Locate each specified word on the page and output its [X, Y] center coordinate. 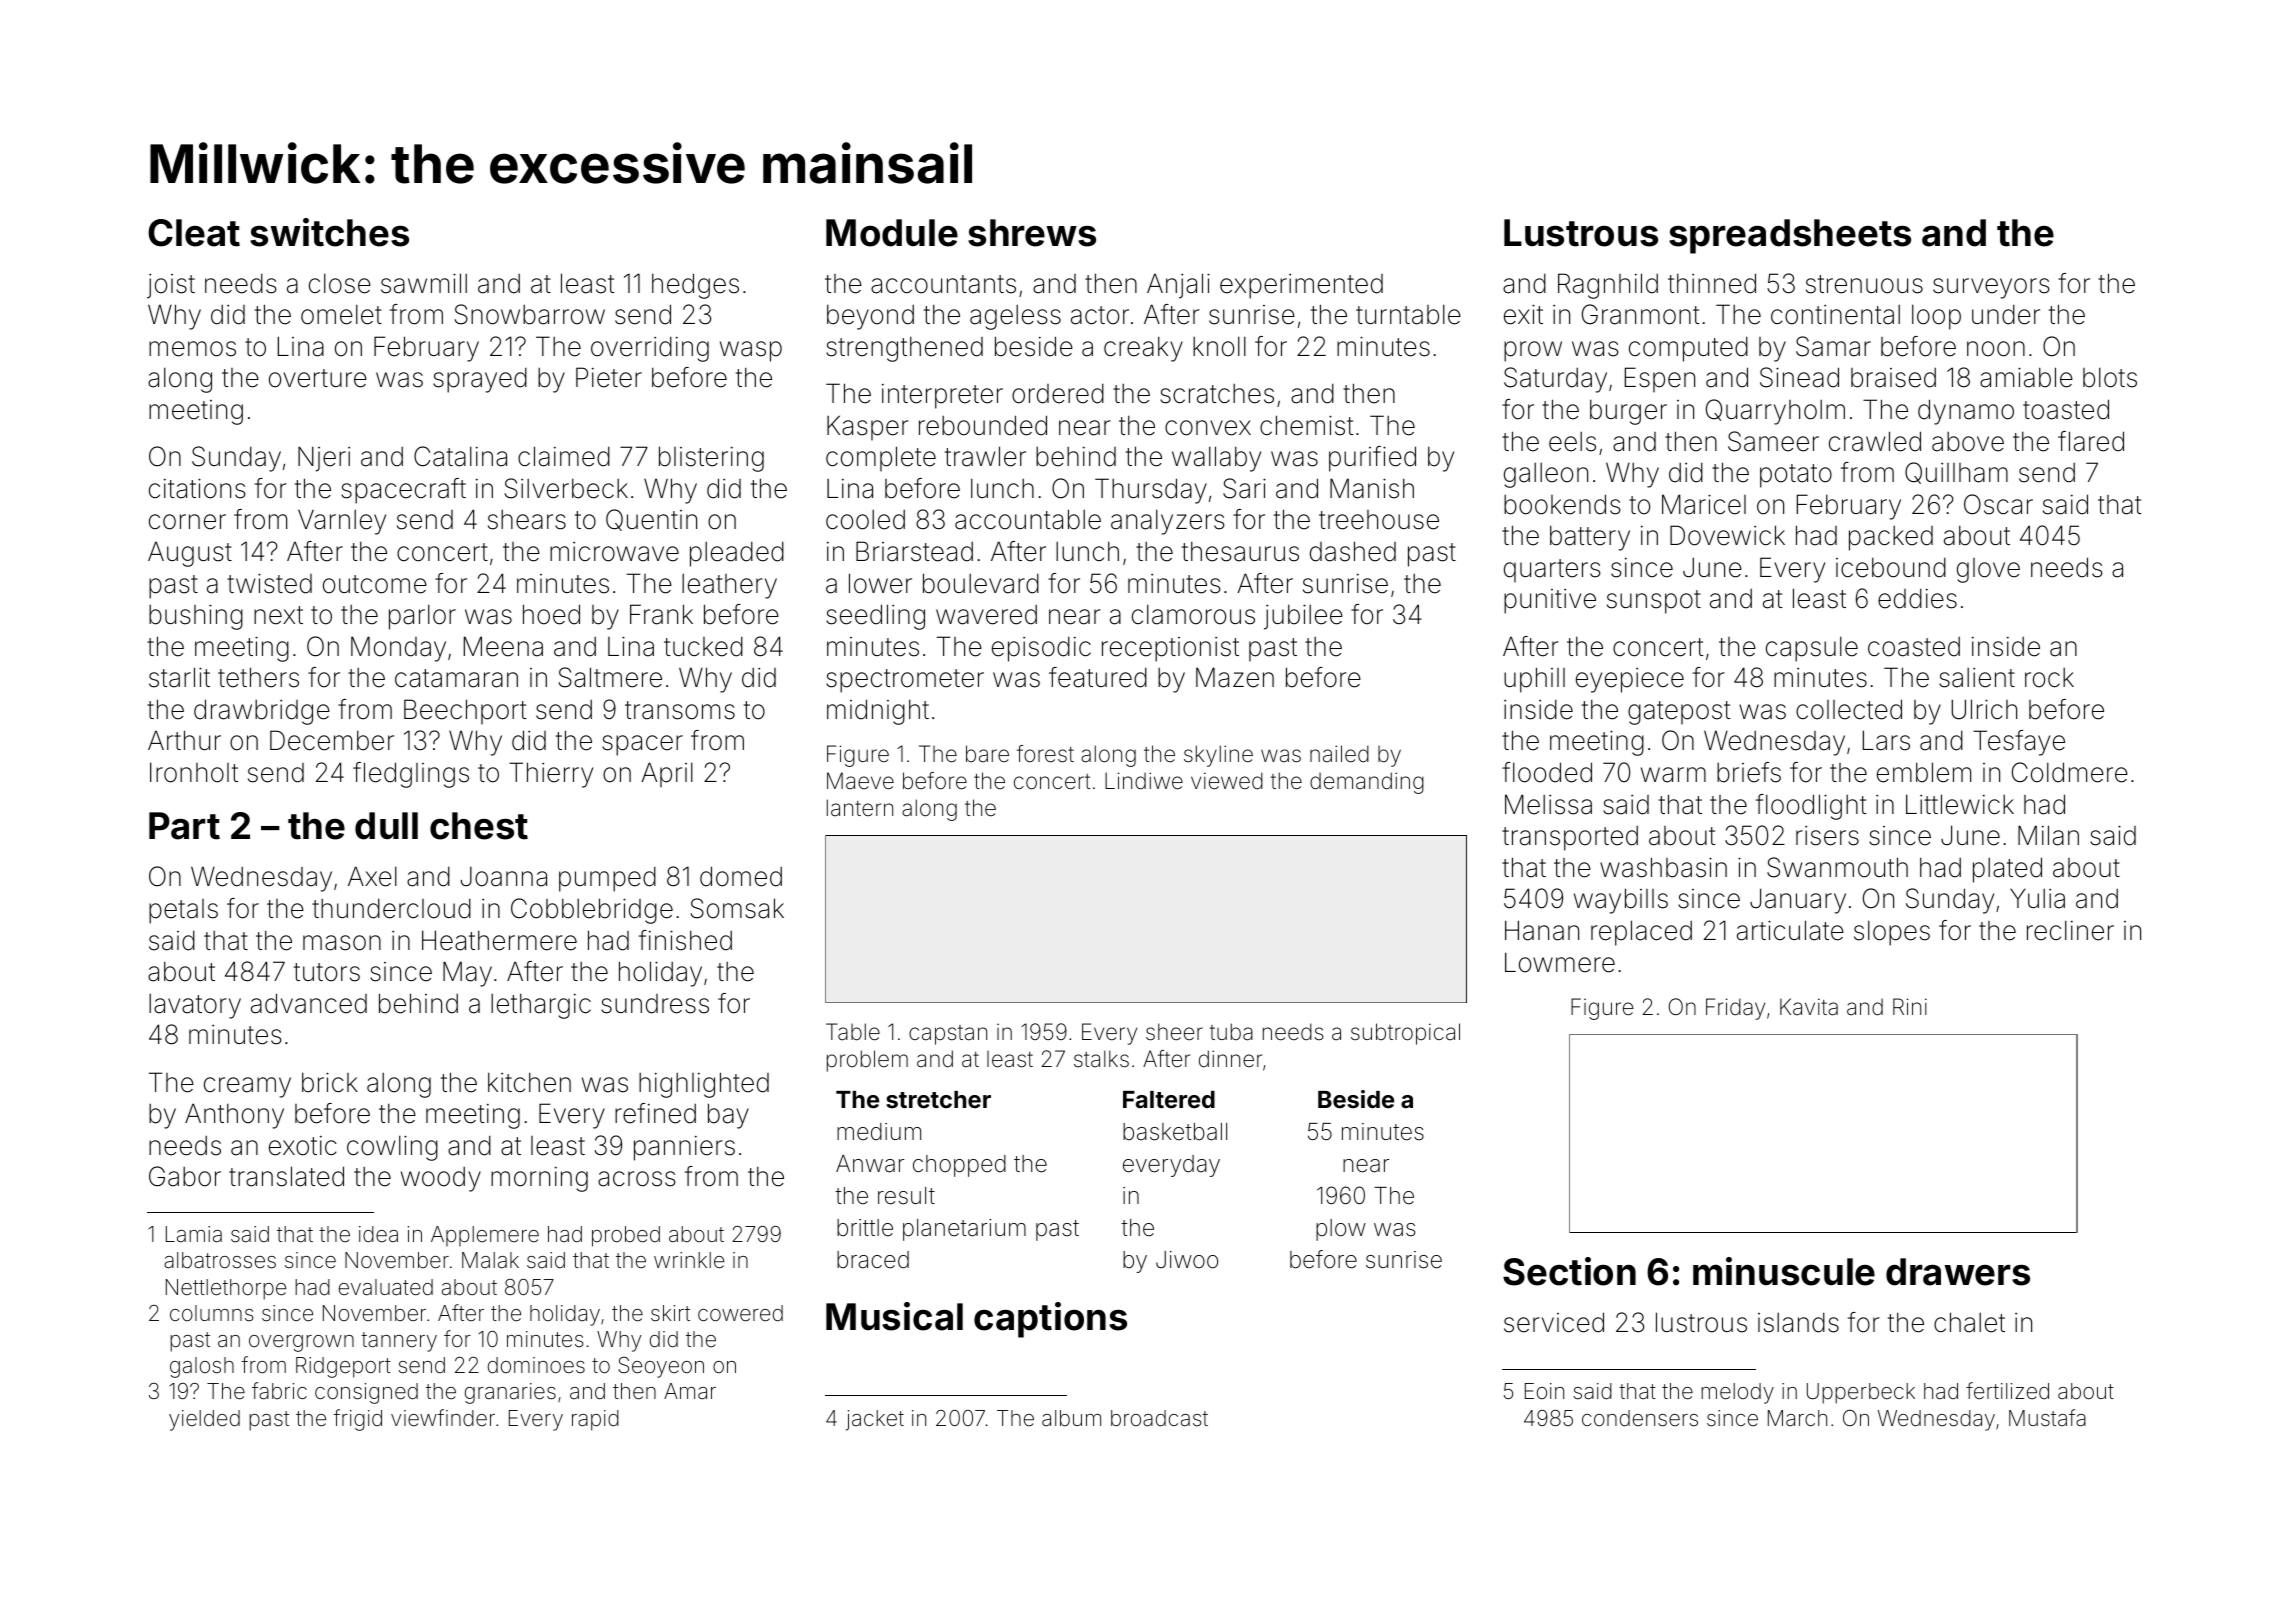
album [1071, 1418]
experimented [1301, 286]
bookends [1562, 504]
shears [527, 520]
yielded [204, 1420]
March [1797, 1418]
